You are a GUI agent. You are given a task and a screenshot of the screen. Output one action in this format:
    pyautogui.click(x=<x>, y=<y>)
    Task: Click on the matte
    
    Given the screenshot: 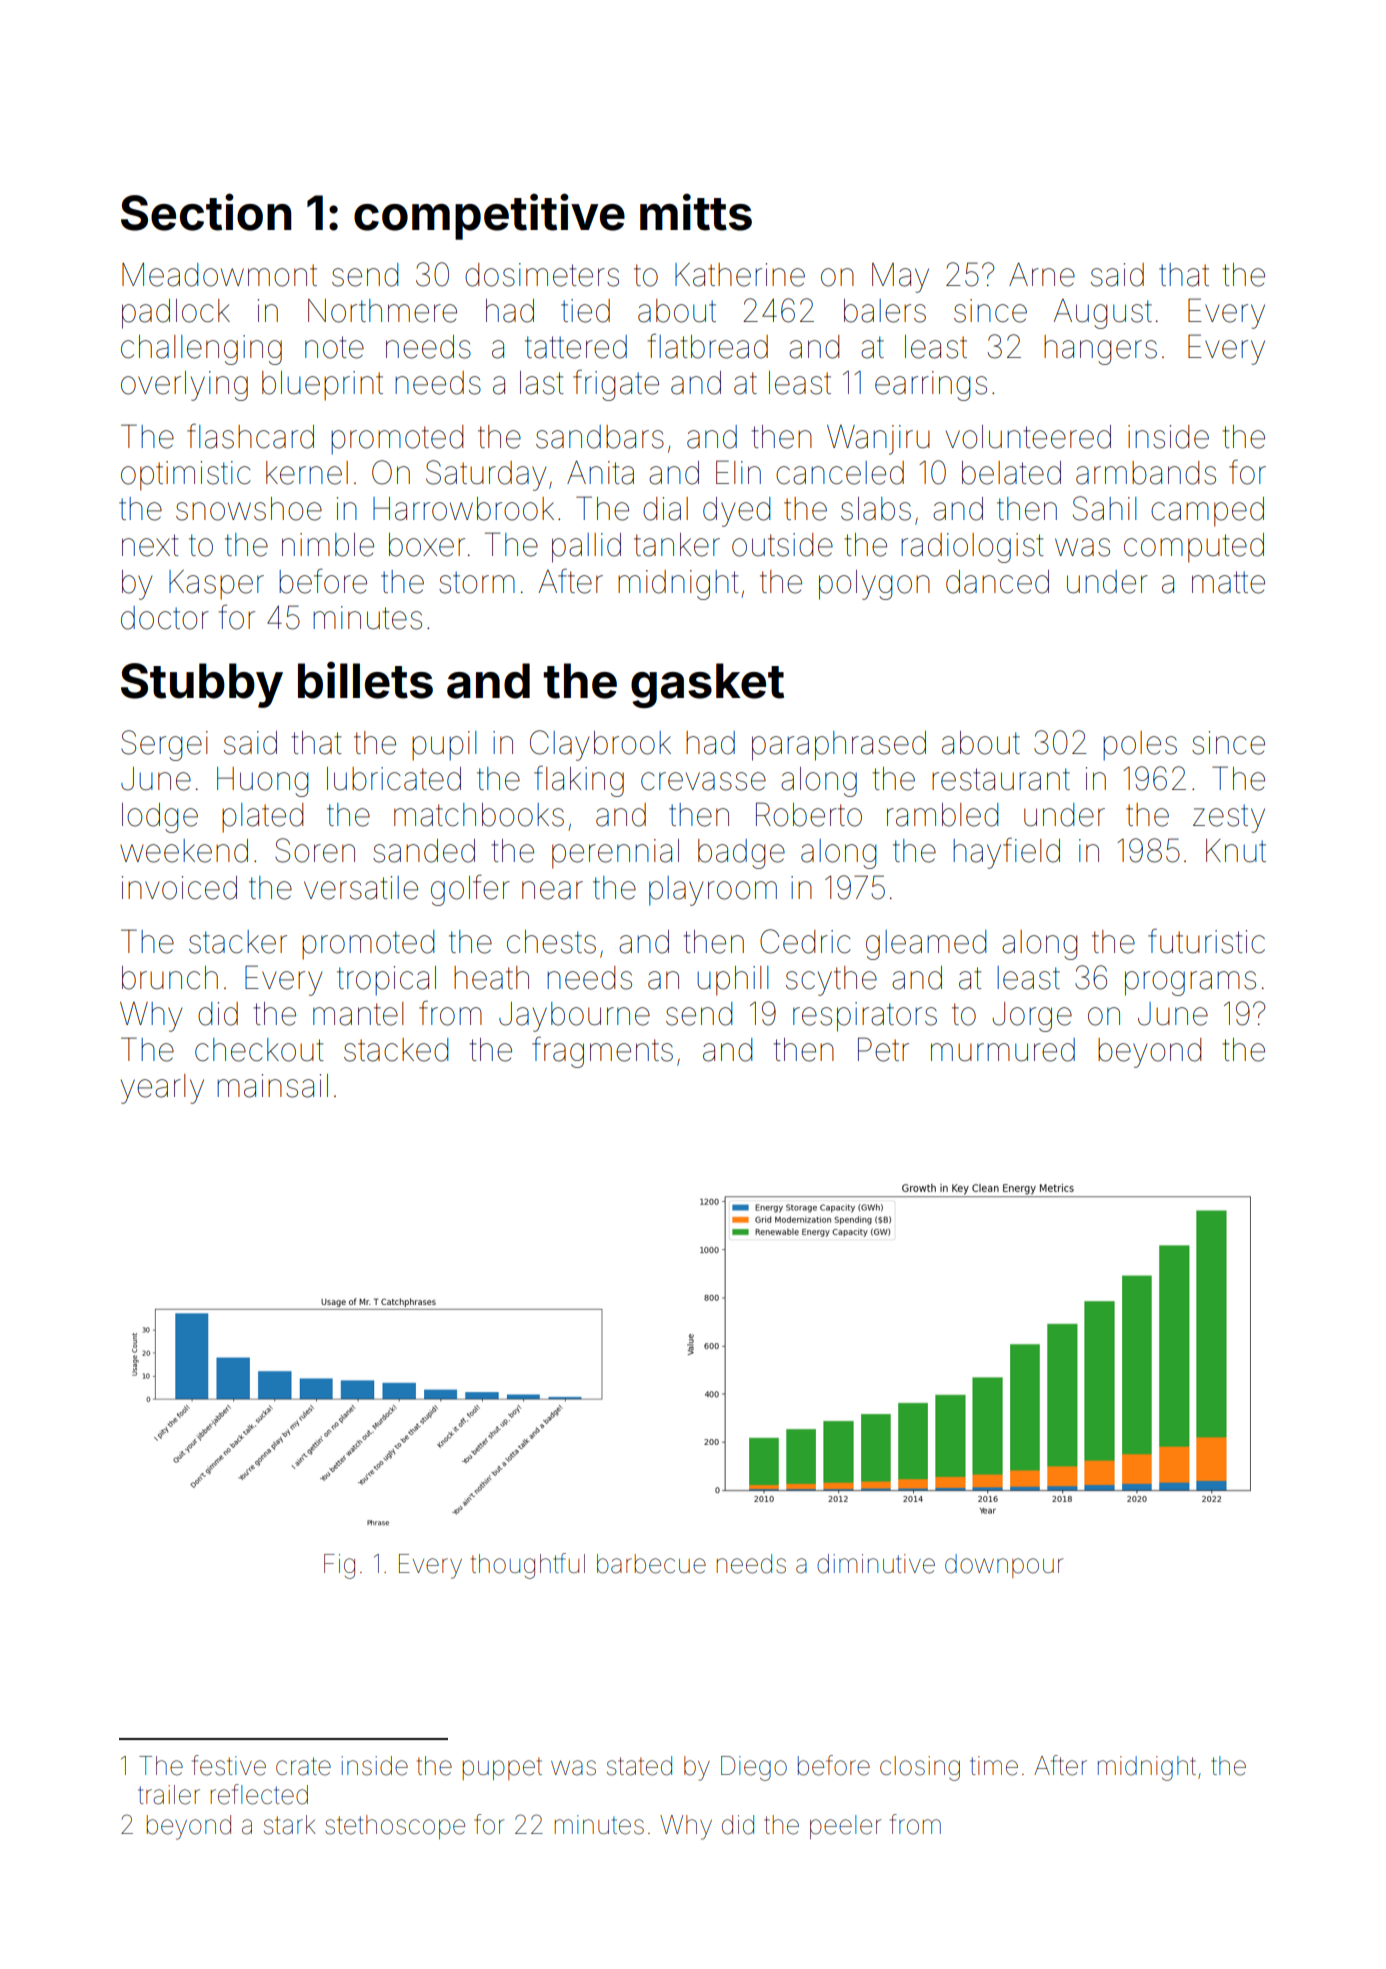 What is the action you would take?
    pyautogui.click(x=1228, y=582)
